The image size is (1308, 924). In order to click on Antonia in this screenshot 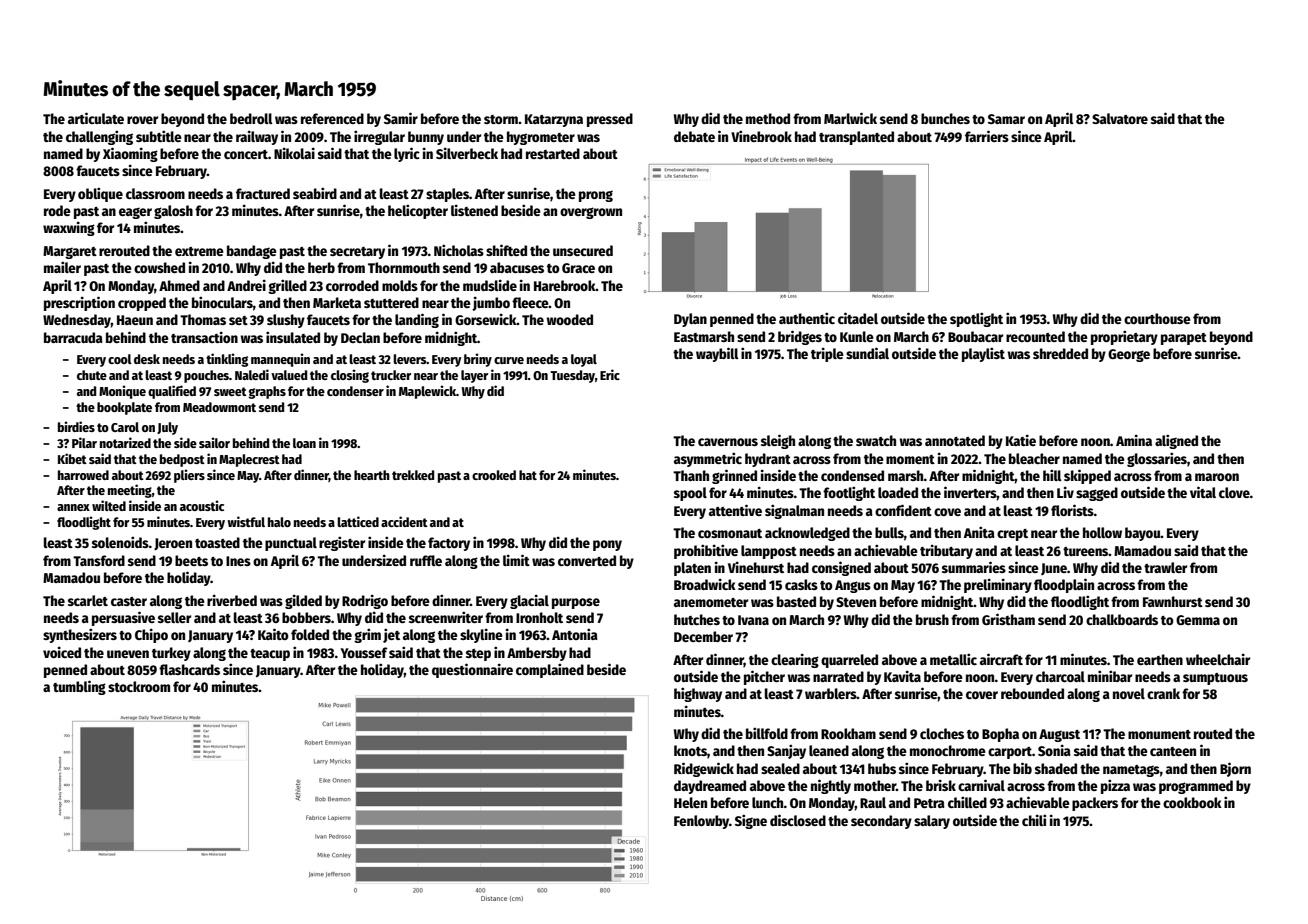, I will do `click(575, 634)`.
